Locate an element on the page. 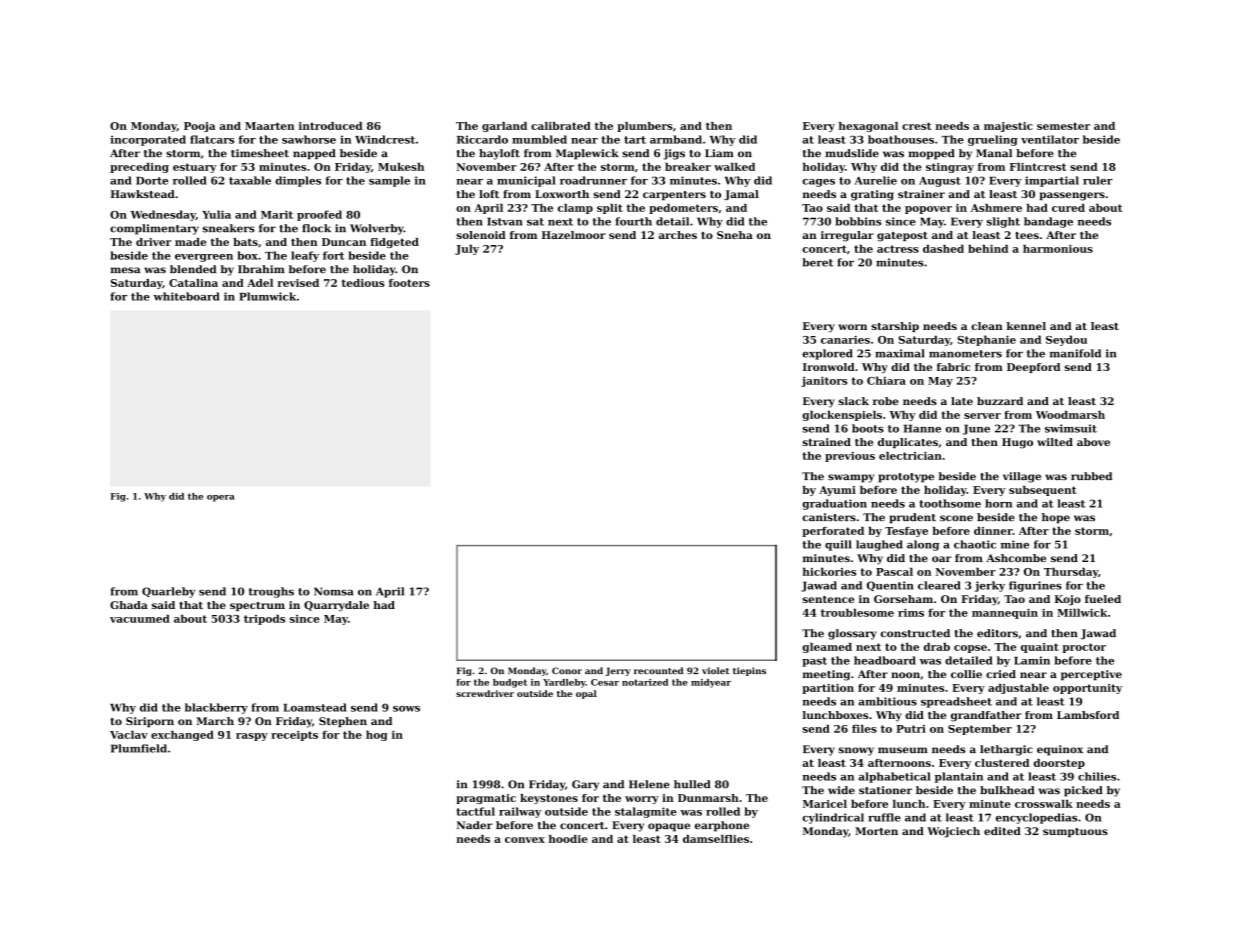  cured is located at coordinates (1068, 208).
